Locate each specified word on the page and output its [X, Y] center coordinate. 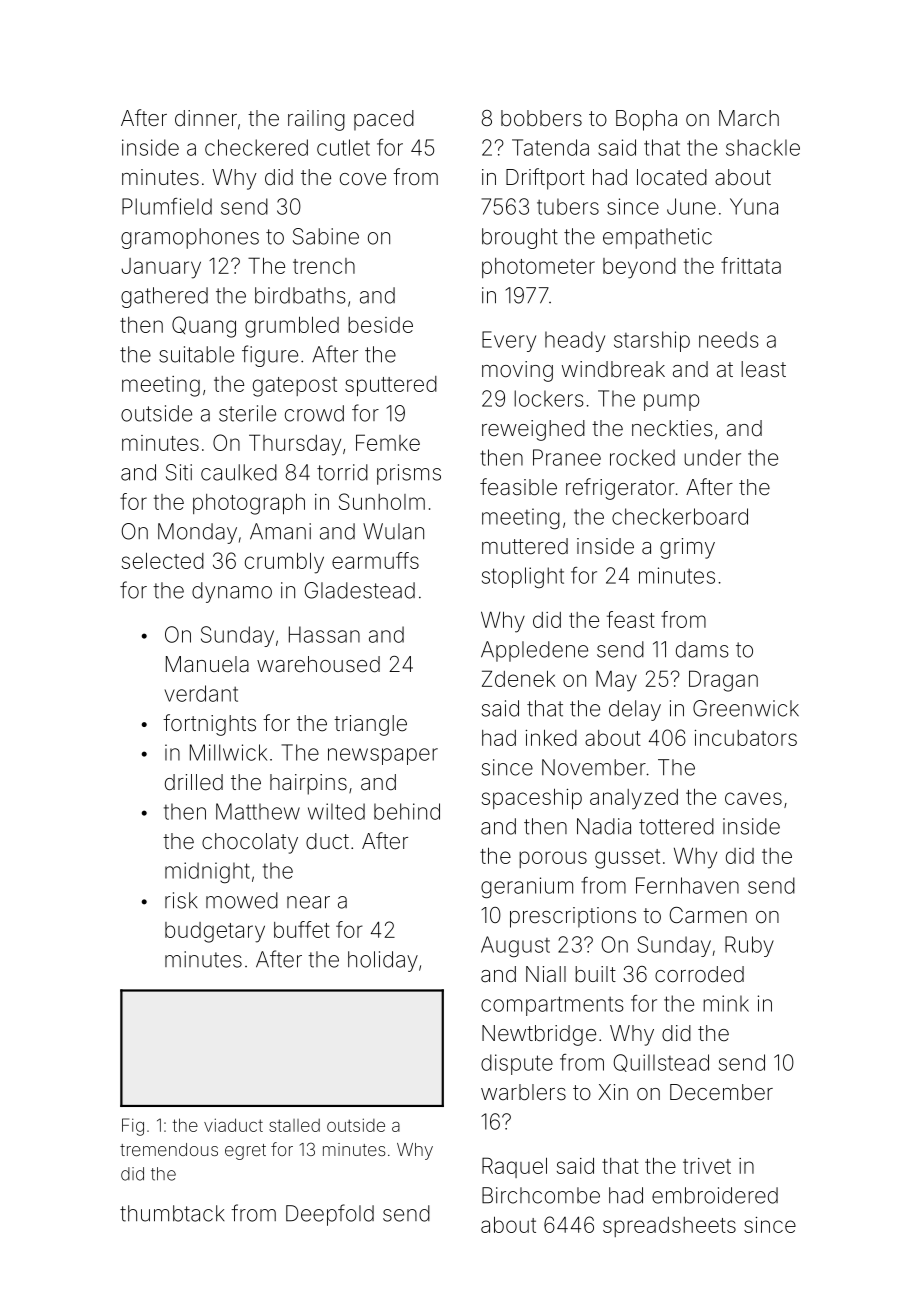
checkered [256, 147]
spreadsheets [669, 1227]
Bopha [646, 120]
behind [407, 811]
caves [753, 798]
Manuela [207, 664]
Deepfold [330, 1215]
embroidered [715, 1195]
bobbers [541, 118]
